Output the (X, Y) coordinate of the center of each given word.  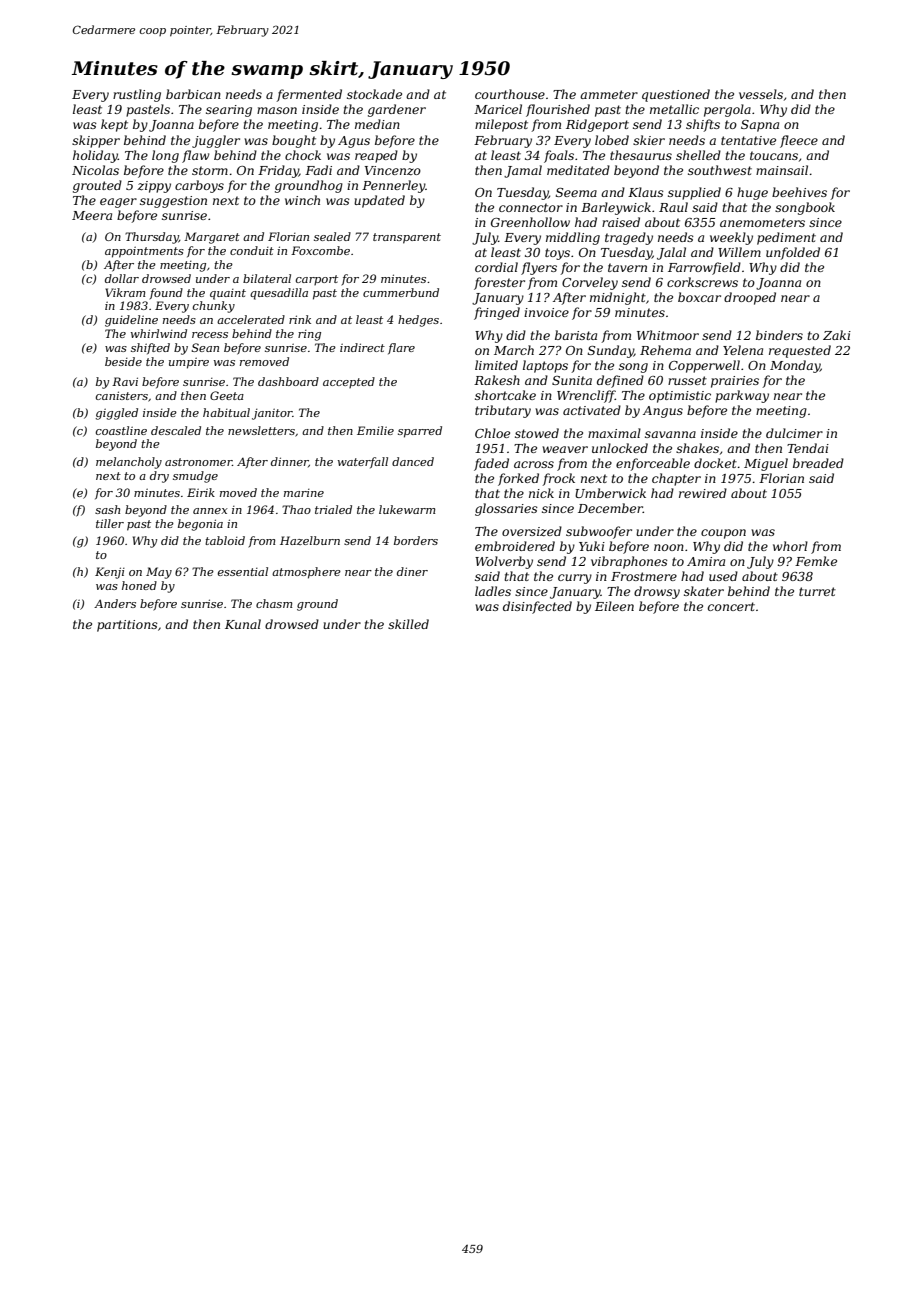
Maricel (498, 109)
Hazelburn (310, 540)
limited (496, 365)
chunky (214, 307)
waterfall (363, 462)
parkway (742, 396)
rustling (137, 95)
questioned (676, 95)
